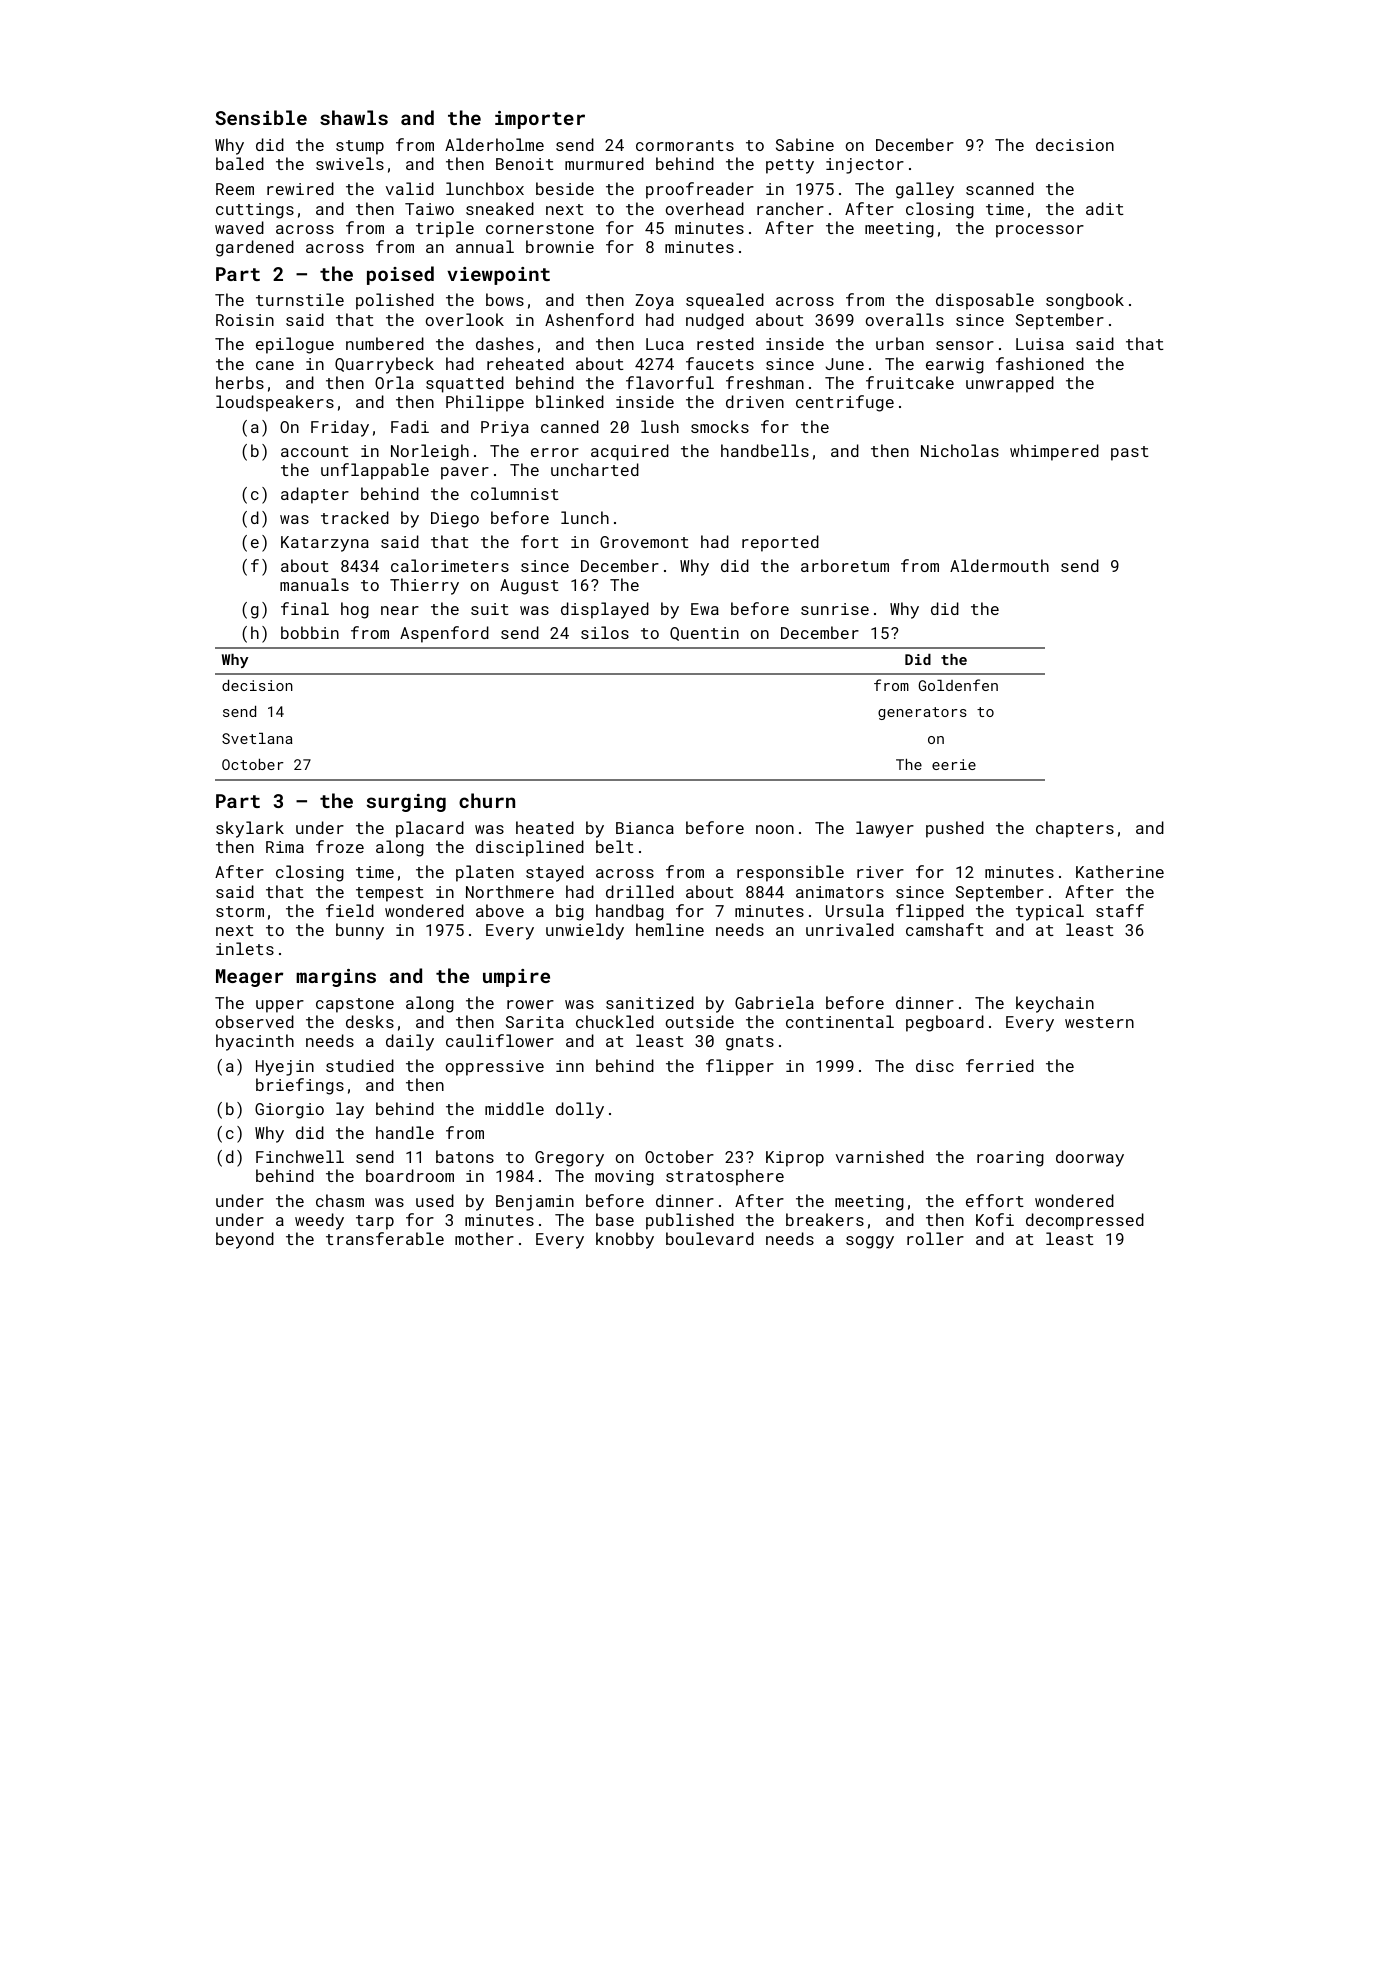  I want to click on rancher, so click(790, 208).
